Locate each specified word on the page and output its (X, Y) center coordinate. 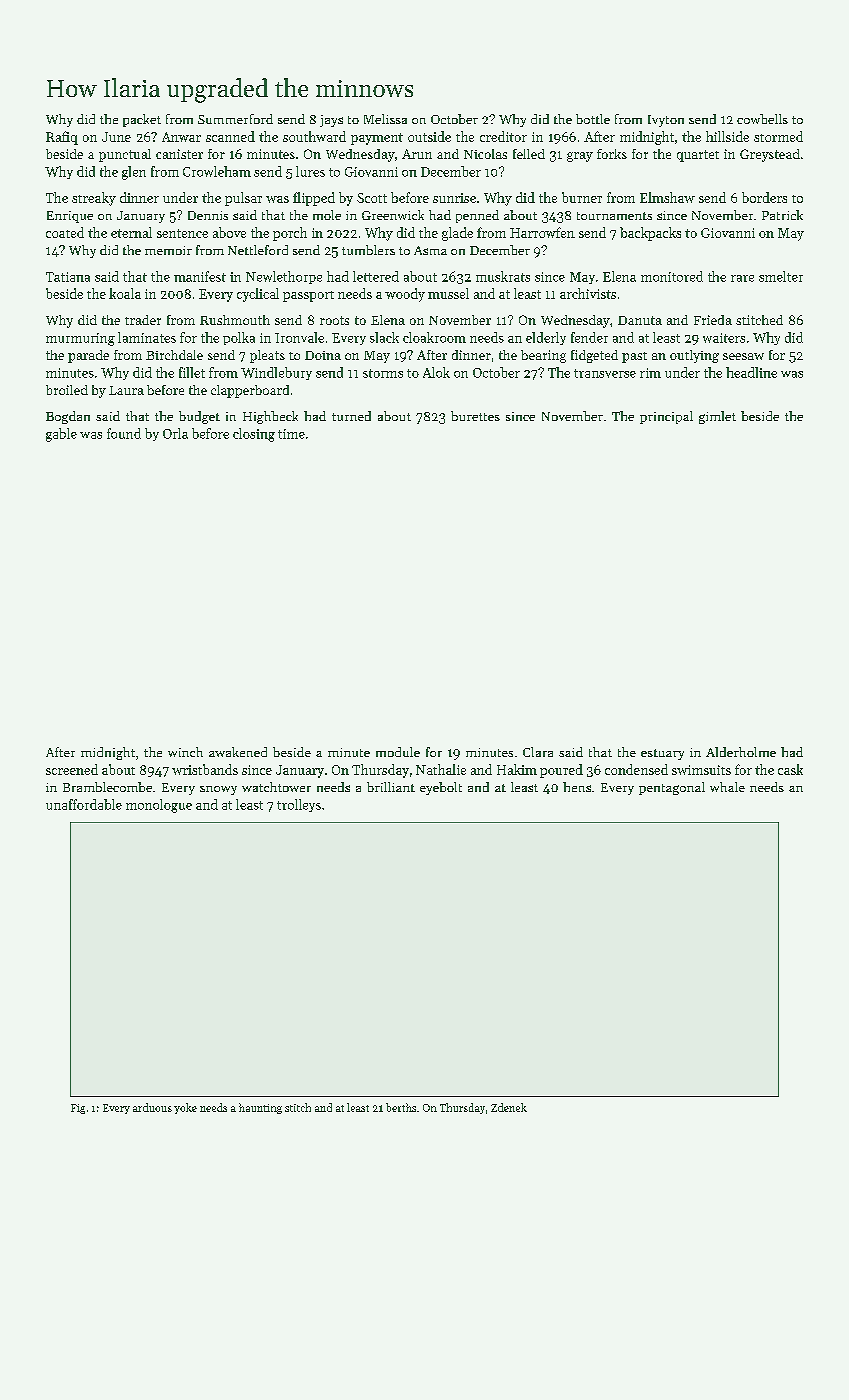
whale (727, 787)
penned (477, 216)
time (291, 434)
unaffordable (84, 804)
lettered (376, 276)
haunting (260, 1108)
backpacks (650, 234)
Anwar (181, 137)
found (124, 433)
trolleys (299, 805)
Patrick (782, 215)
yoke (185, 1108)
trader (143, 320)
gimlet (717, 417)
